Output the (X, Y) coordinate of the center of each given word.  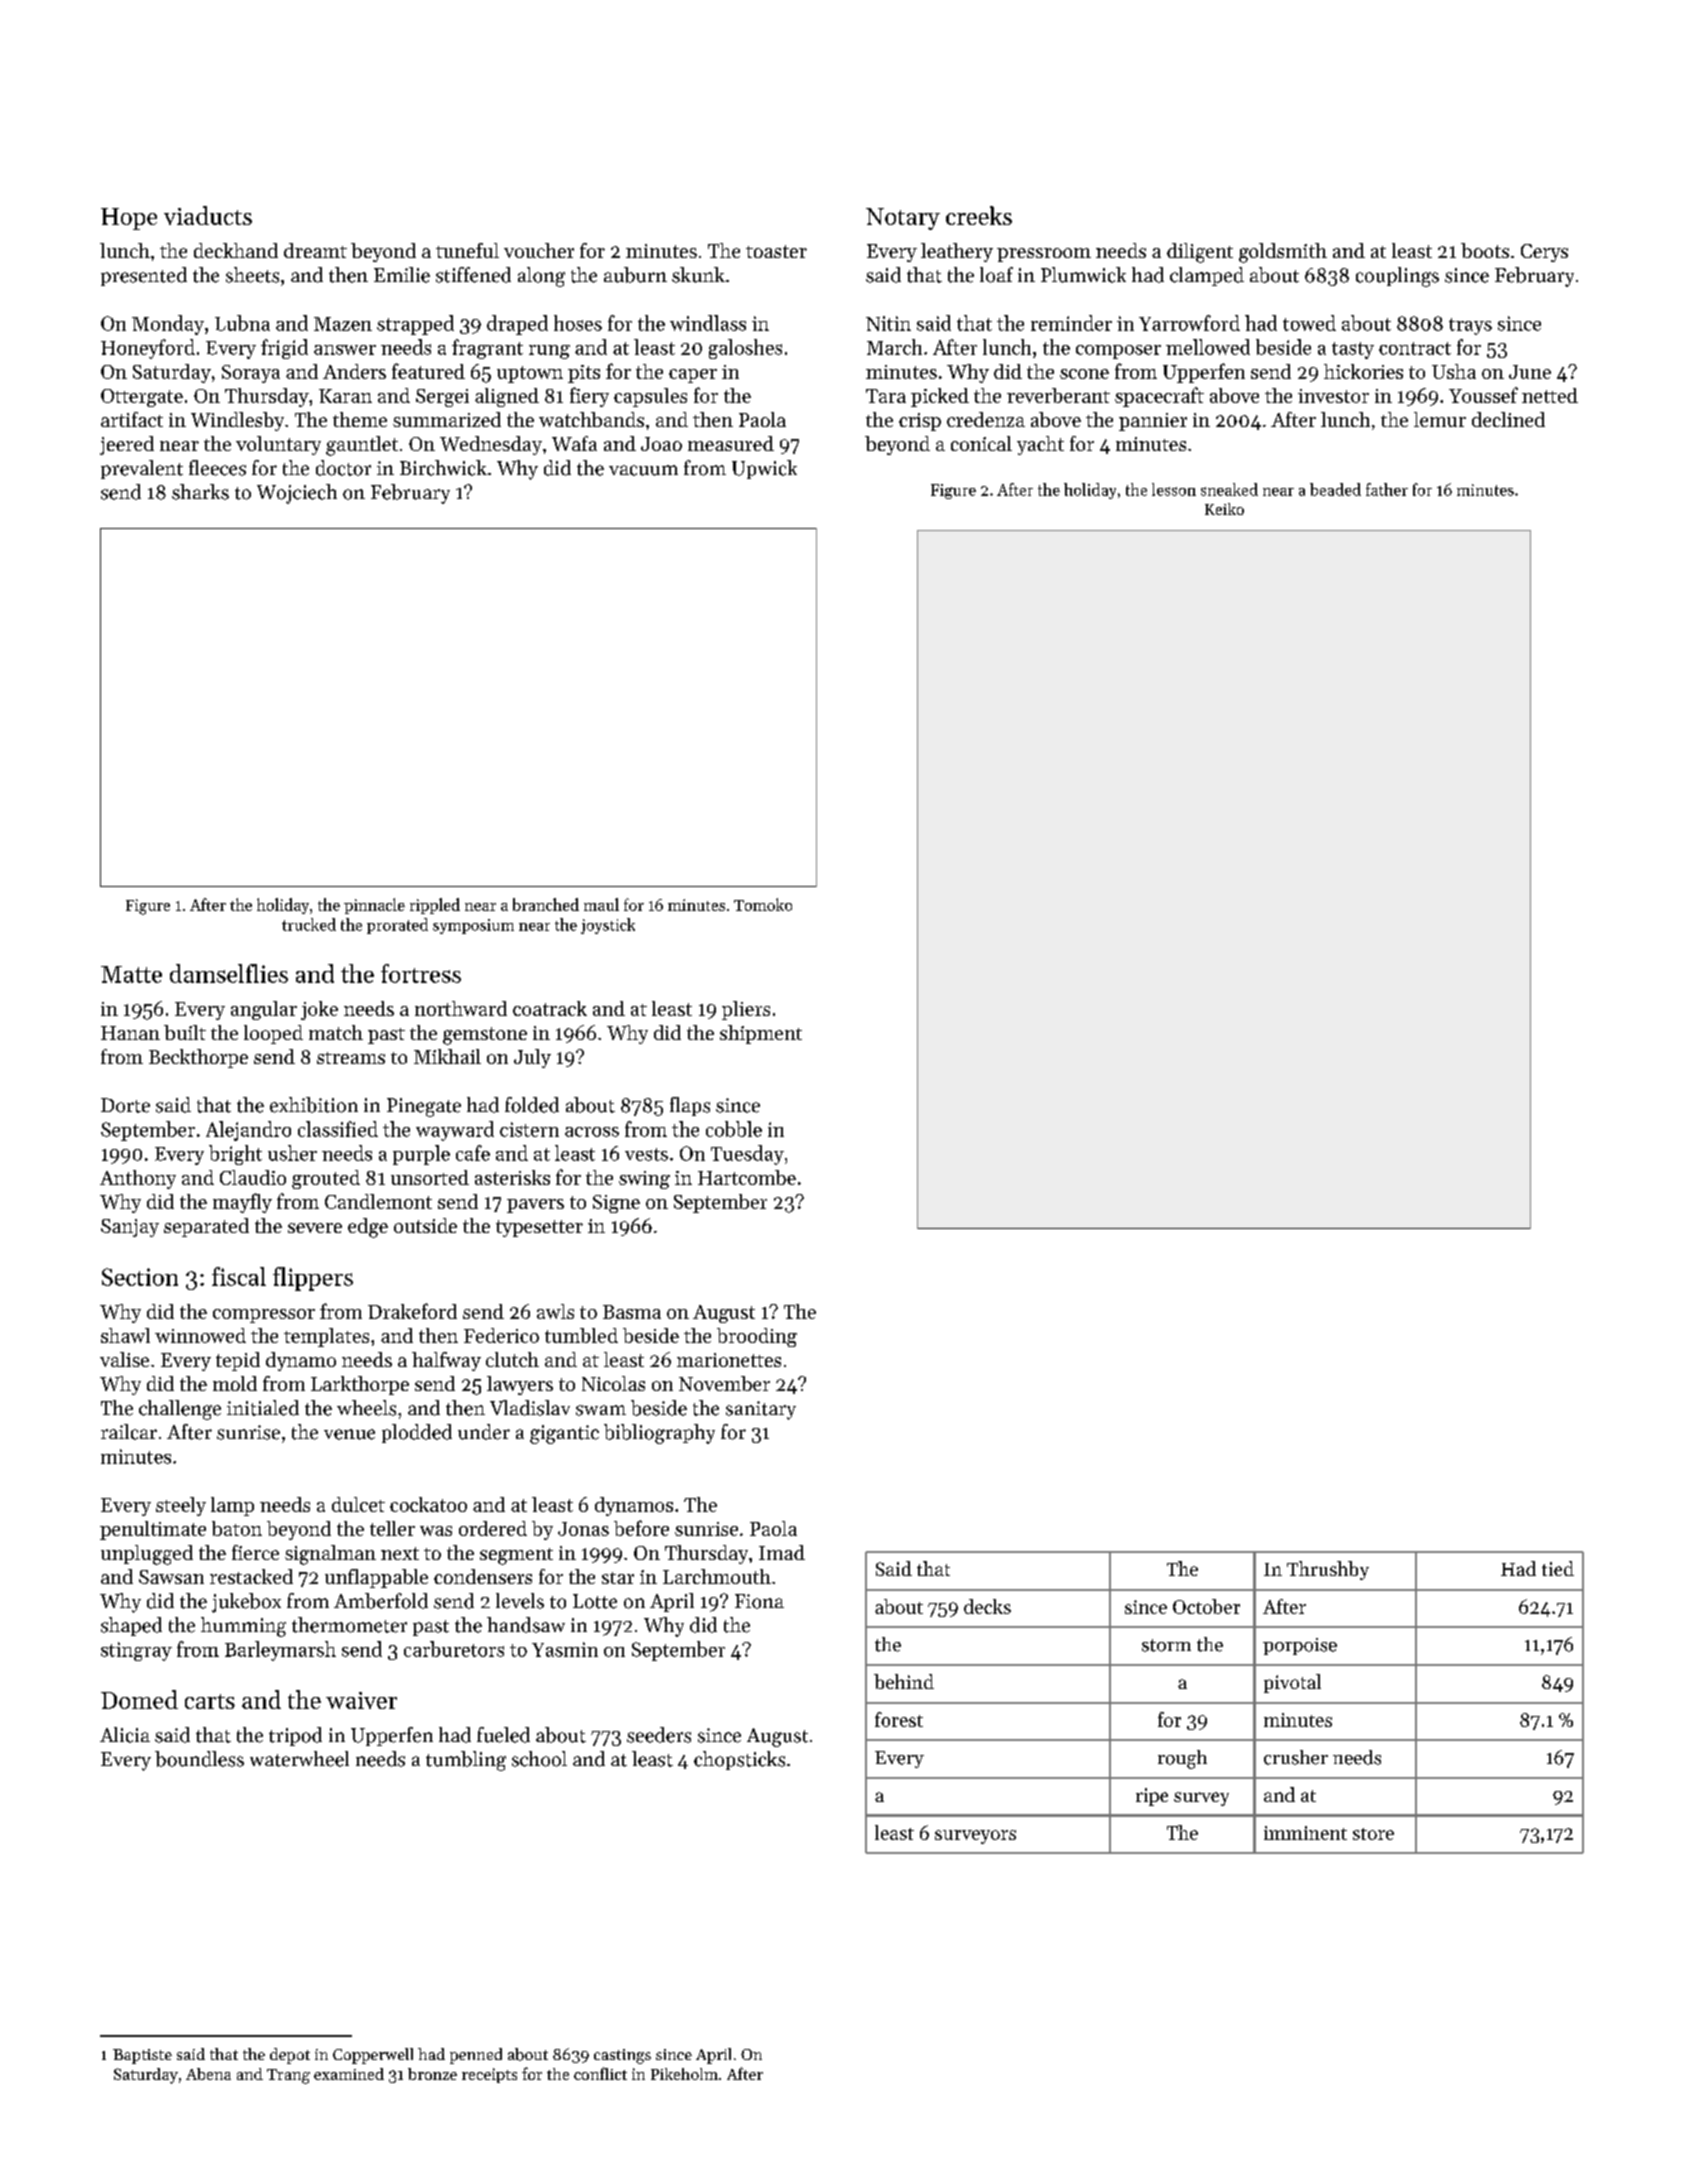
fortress (421, 973)
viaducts (208, 215)
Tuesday (747, 1155)
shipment (761, 1034)
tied (1558, 1568)
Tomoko (763, 904)
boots (1485, 250)
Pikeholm (684, 2074)
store (1373, 1834)
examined (349, 2074)
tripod (295, 1736)
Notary (903, 219)
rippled (435, 906)
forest (899, 1719)
